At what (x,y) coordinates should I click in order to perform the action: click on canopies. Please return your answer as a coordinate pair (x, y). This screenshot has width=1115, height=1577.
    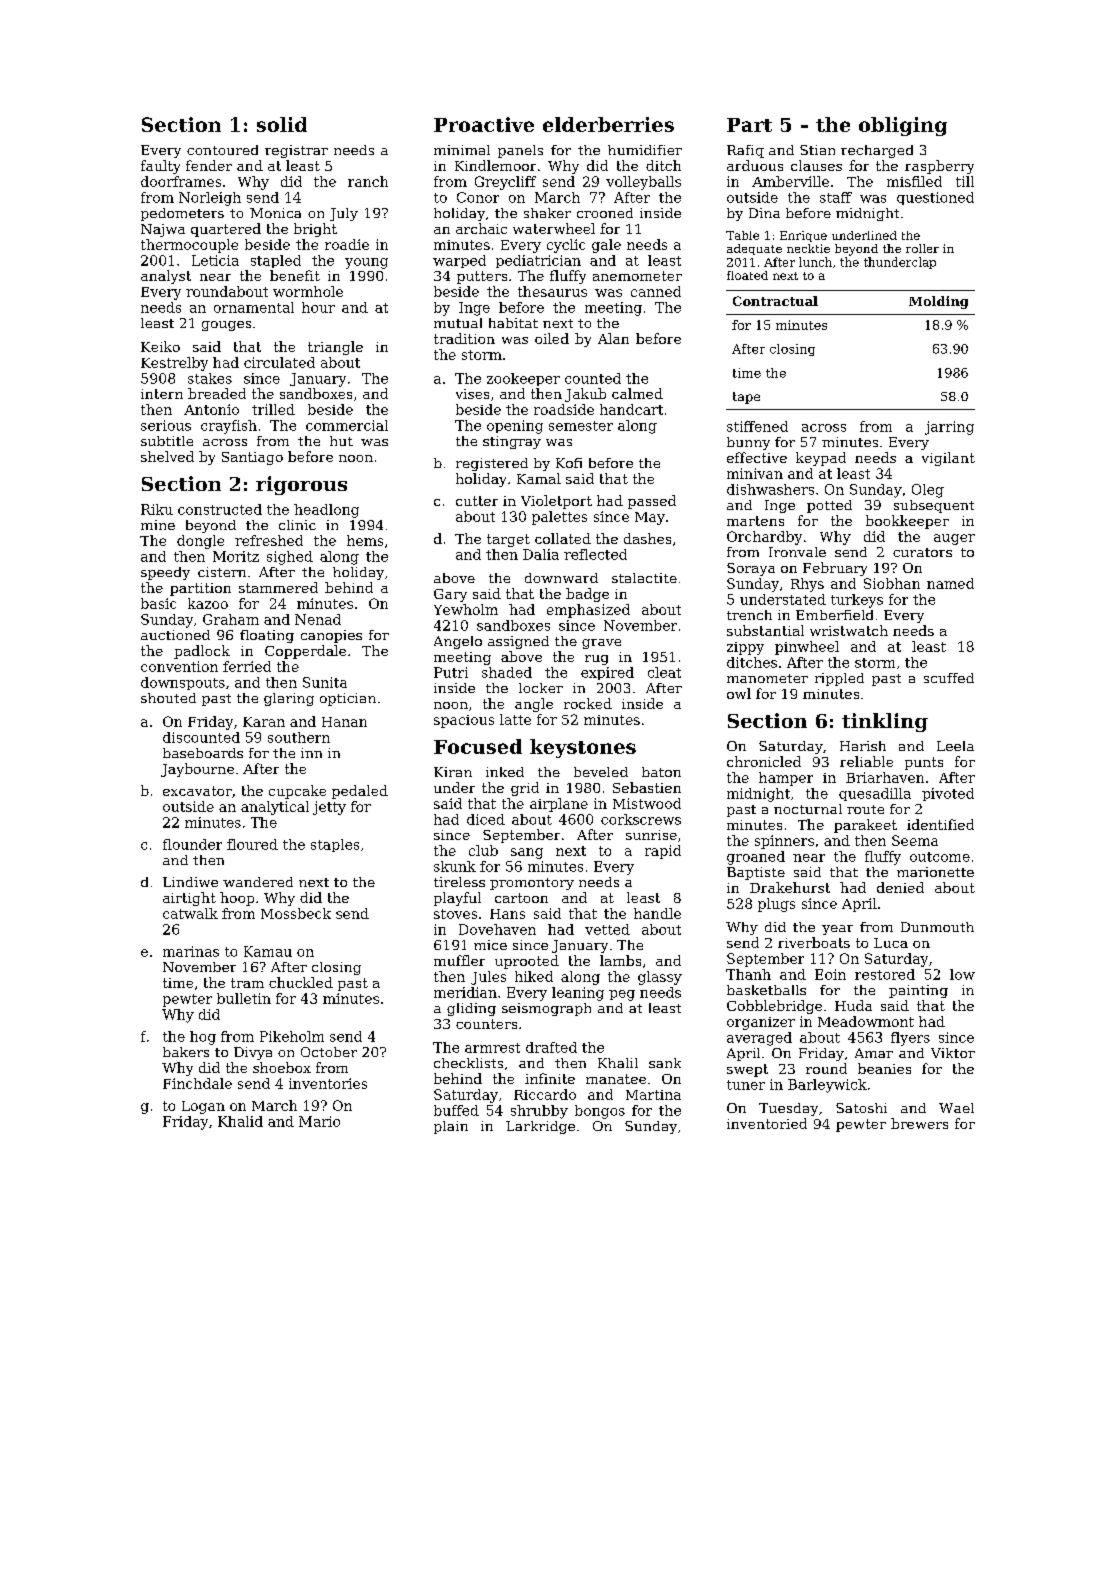
    Looking at the image, I should click on (331, 636).
